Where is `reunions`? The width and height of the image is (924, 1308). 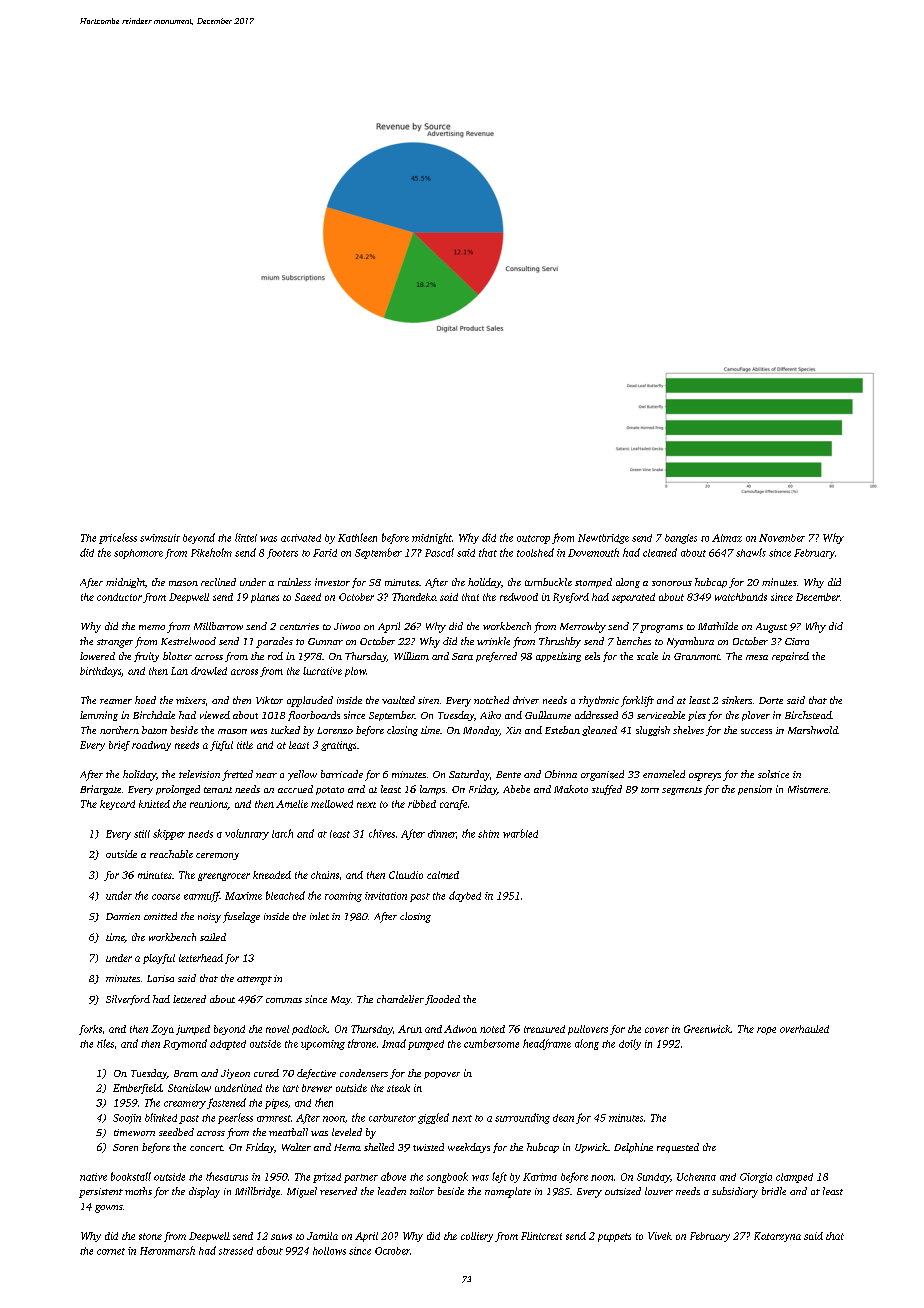 reunions is located at coordinates (209, 805).
